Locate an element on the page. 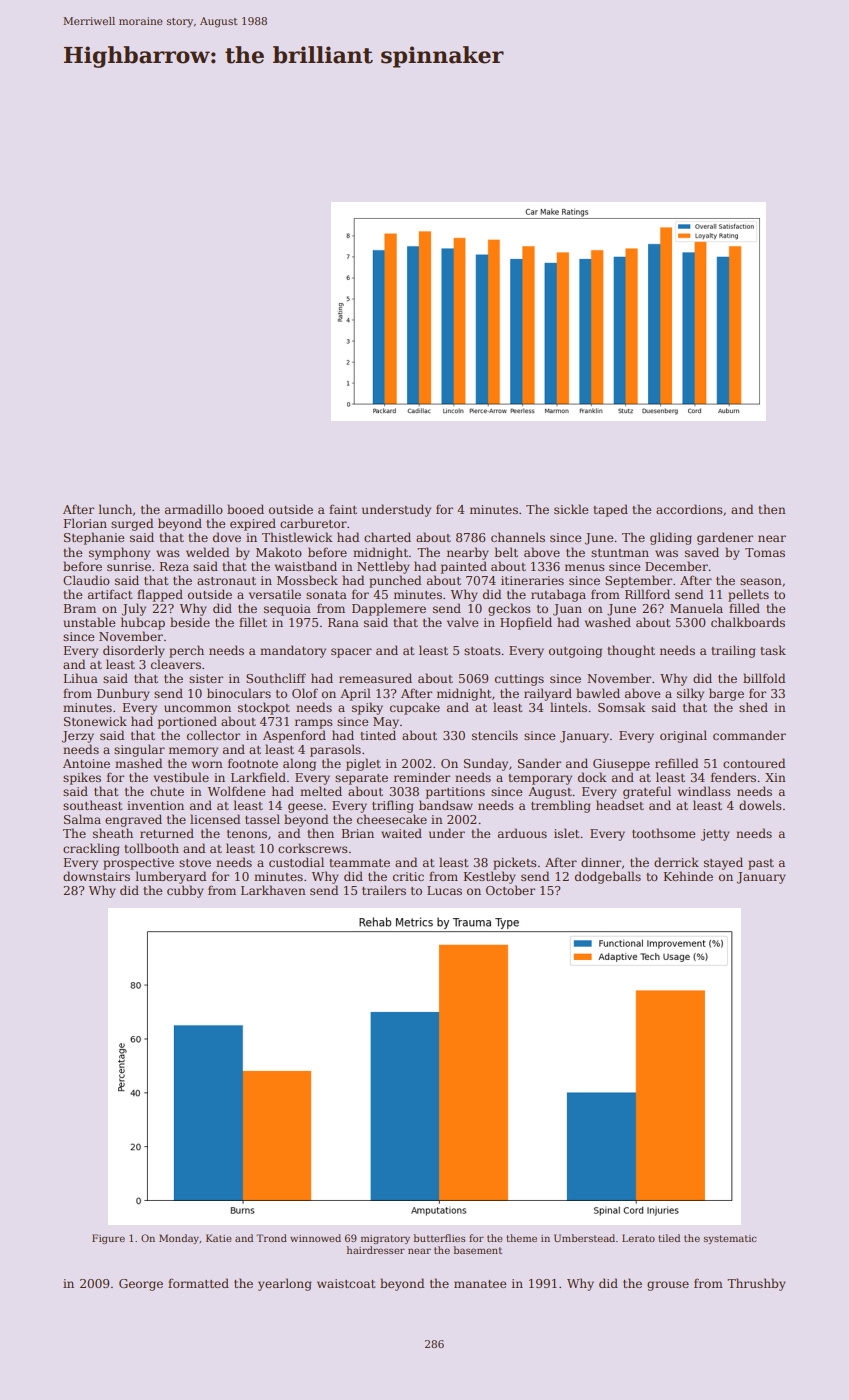  critic is located at coordinates (408, 876).
